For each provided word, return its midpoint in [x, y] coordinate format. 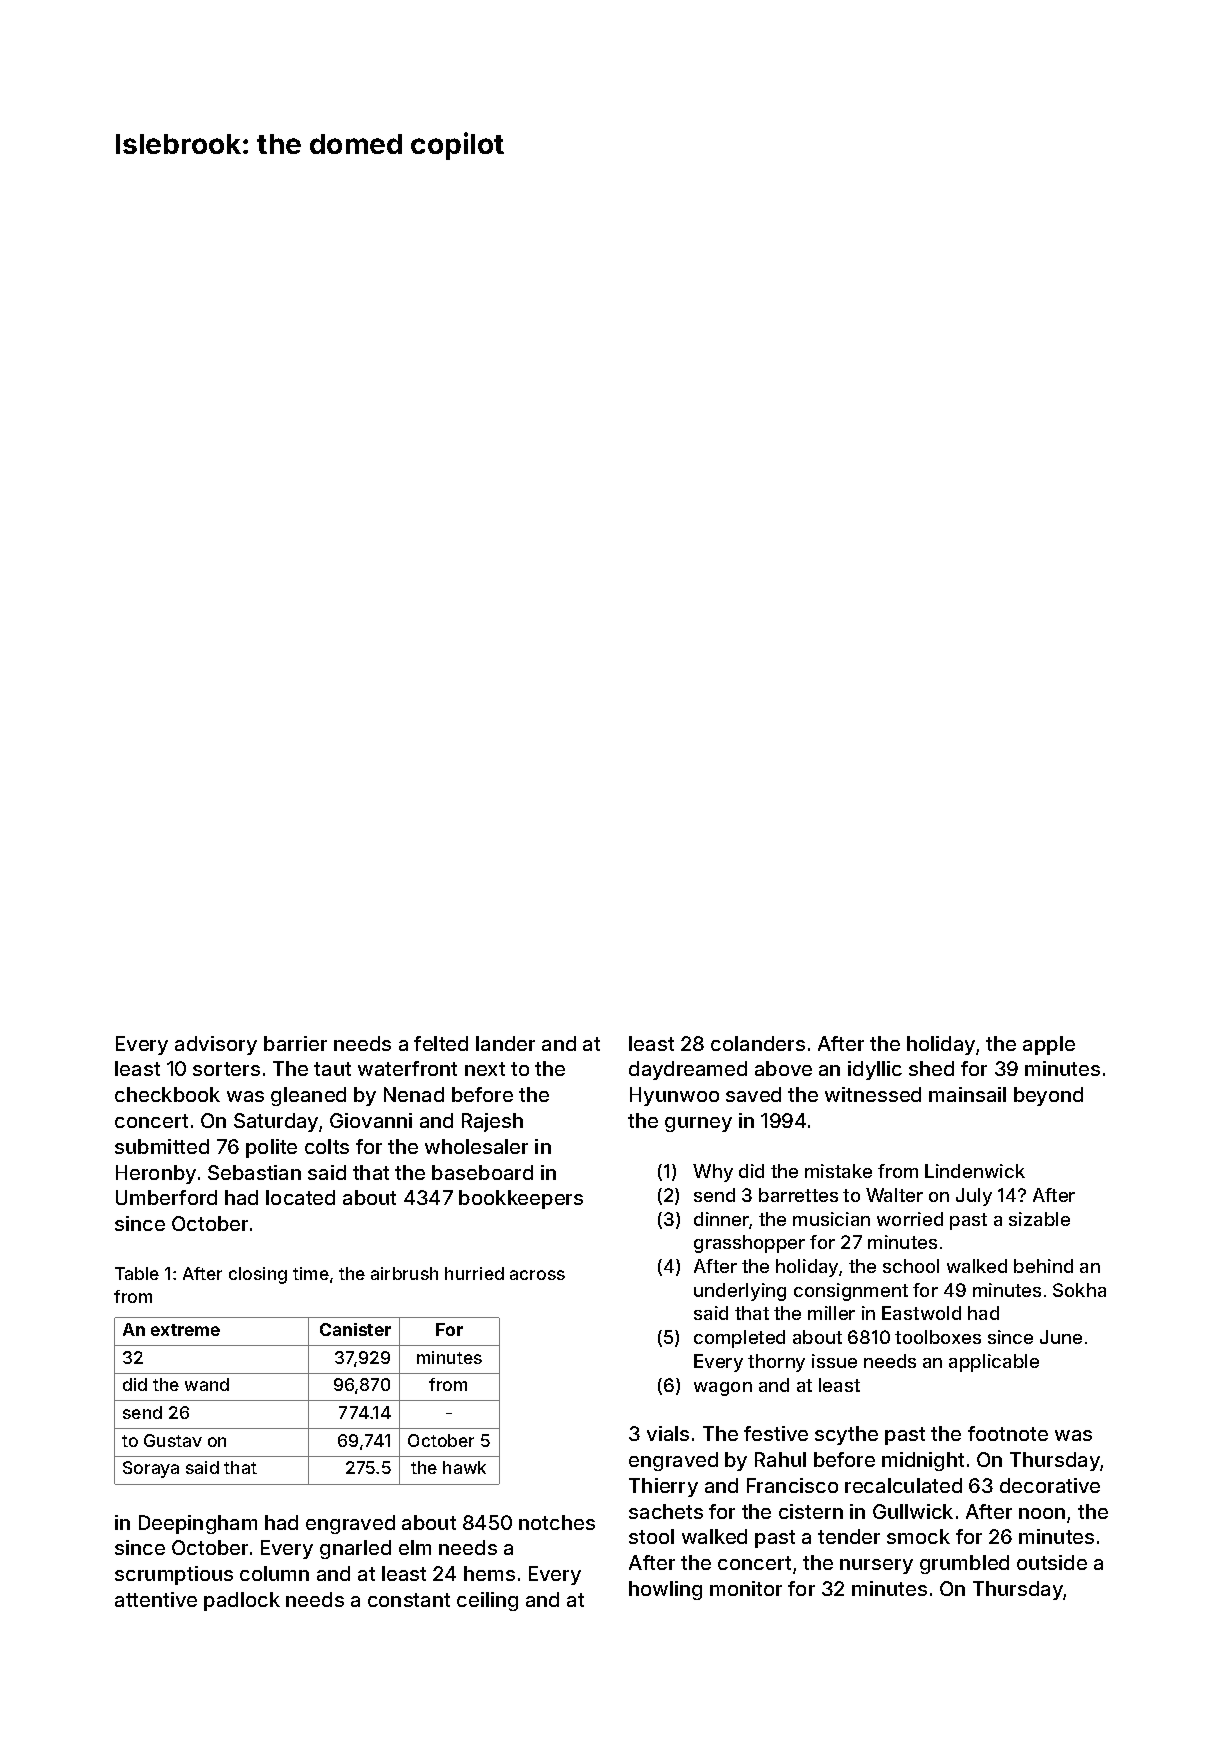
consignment [851, 1292]
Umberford [166, 1197]
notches [557, 1522]
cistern [811, 1511]
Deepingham [198, 1524]
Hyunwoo [674, 1096]
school [911, 1266]
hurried [474, 1273]
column [274, 1573]
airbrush [404, 1273]
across [537, 1275]
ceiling [487, 1601]
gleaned [308, 1096]
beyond [1048, 1096]
